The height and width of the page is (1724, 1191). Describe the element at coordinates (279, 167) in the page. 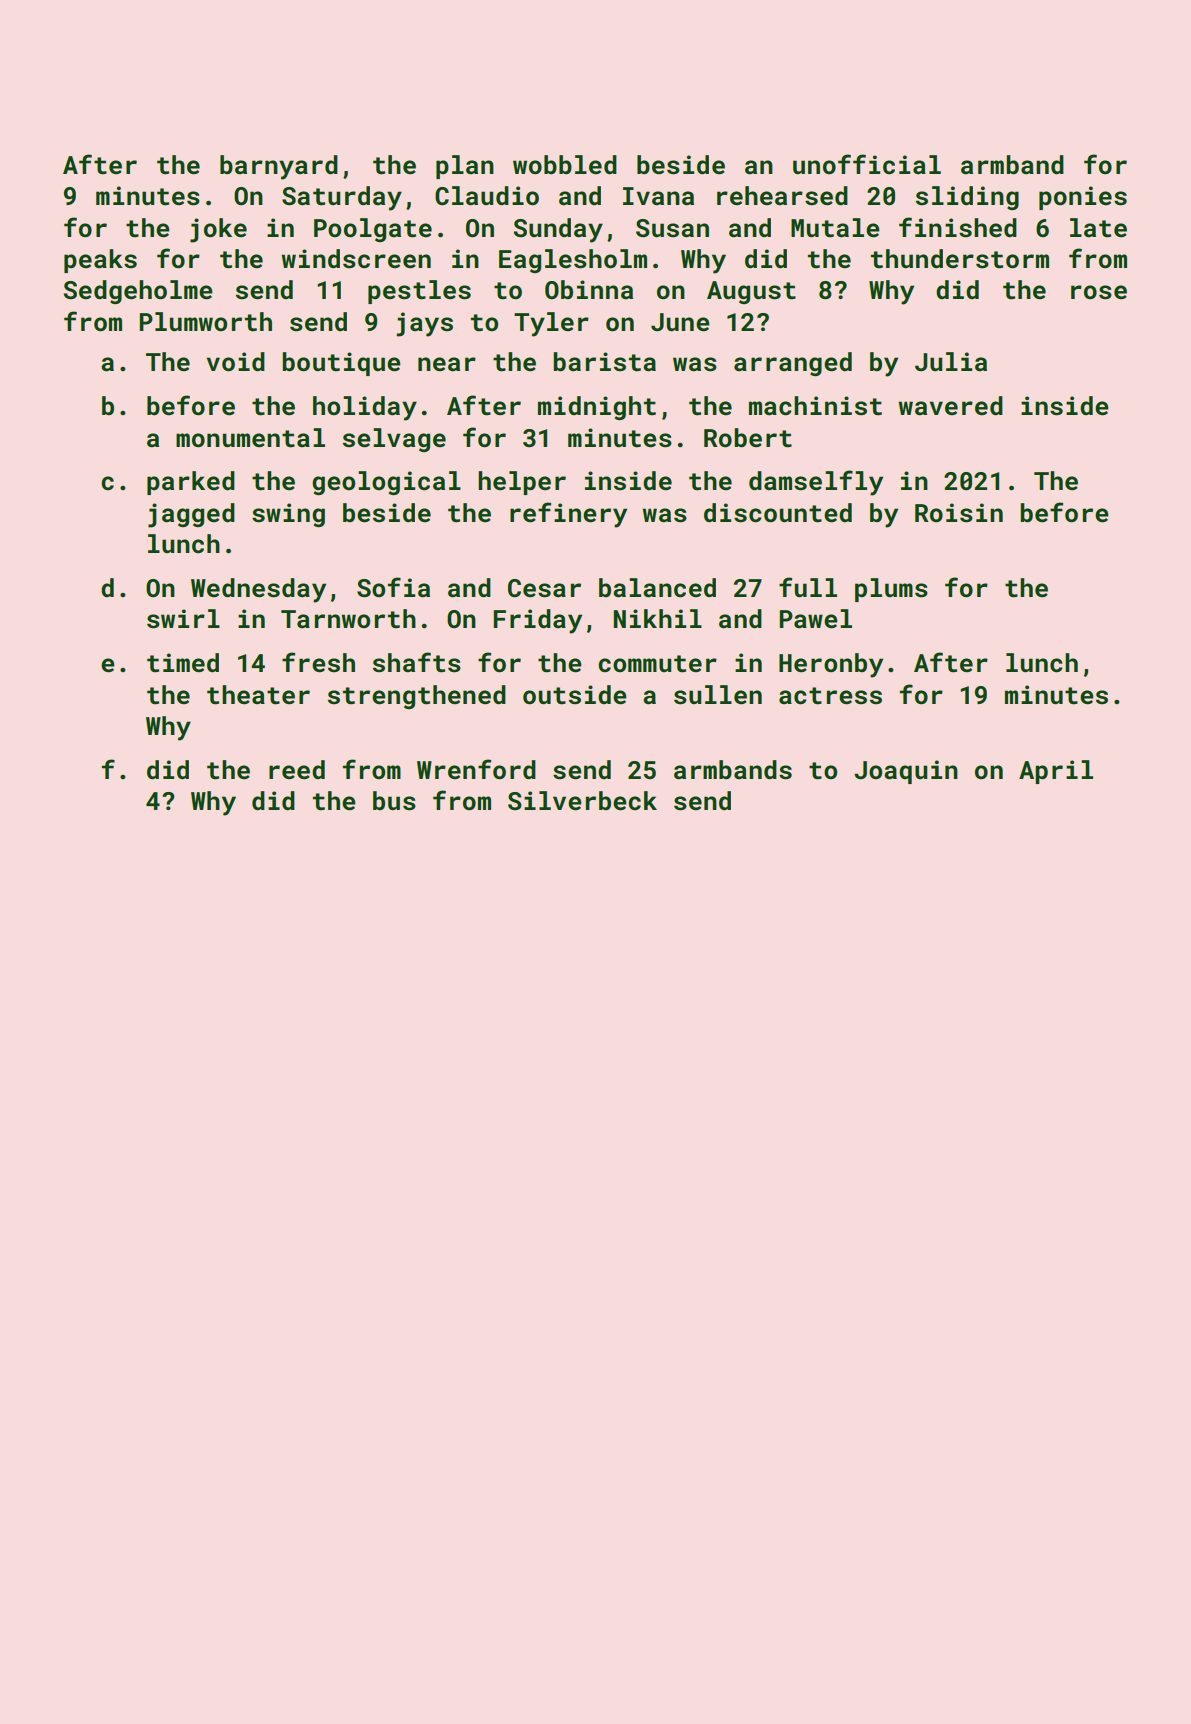

I see `barnyard` at that location.
